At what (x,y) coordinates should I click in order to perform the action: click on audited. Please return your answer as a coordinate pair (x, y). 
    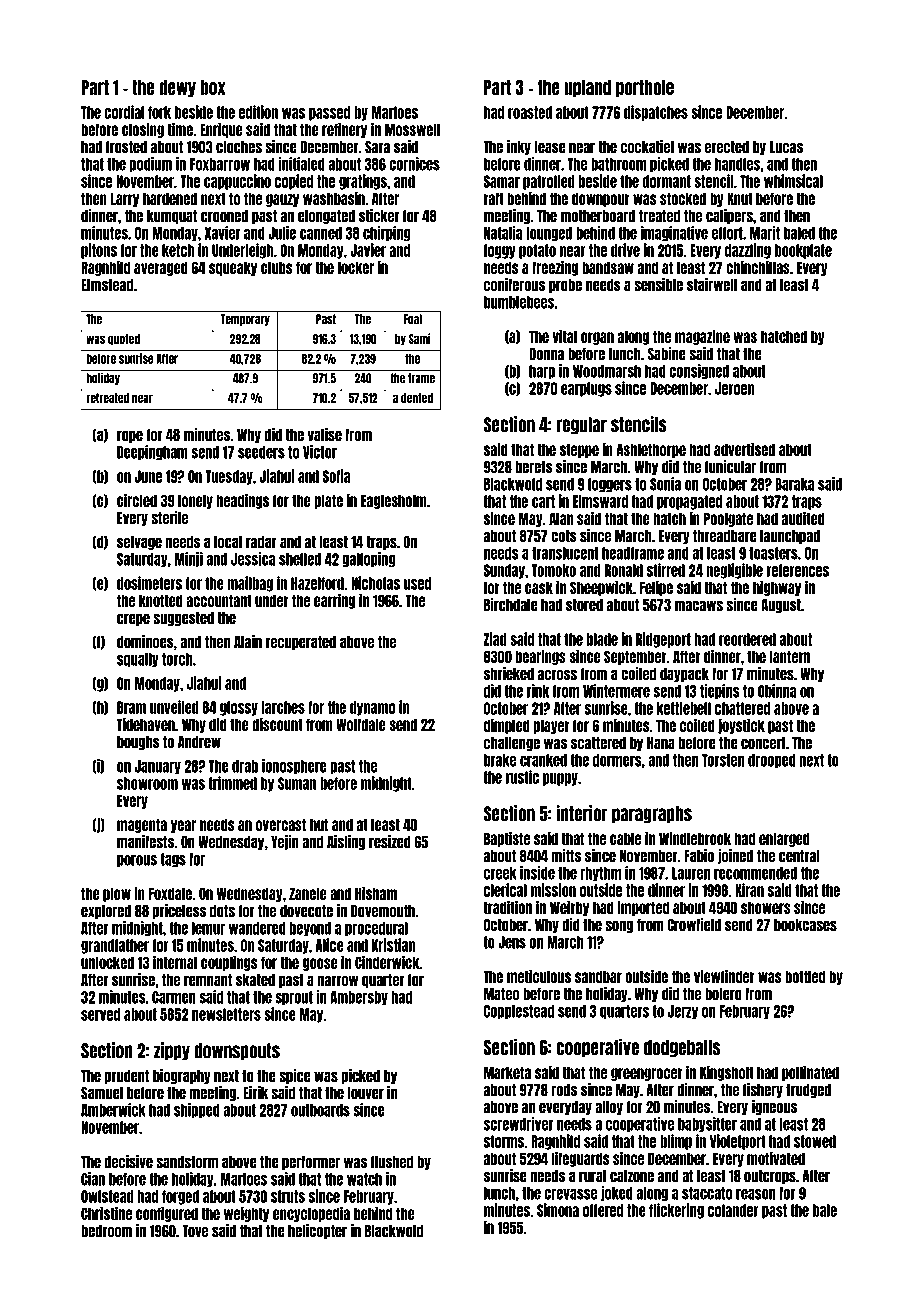
    Looking at the image, I should click on (803, 518).
